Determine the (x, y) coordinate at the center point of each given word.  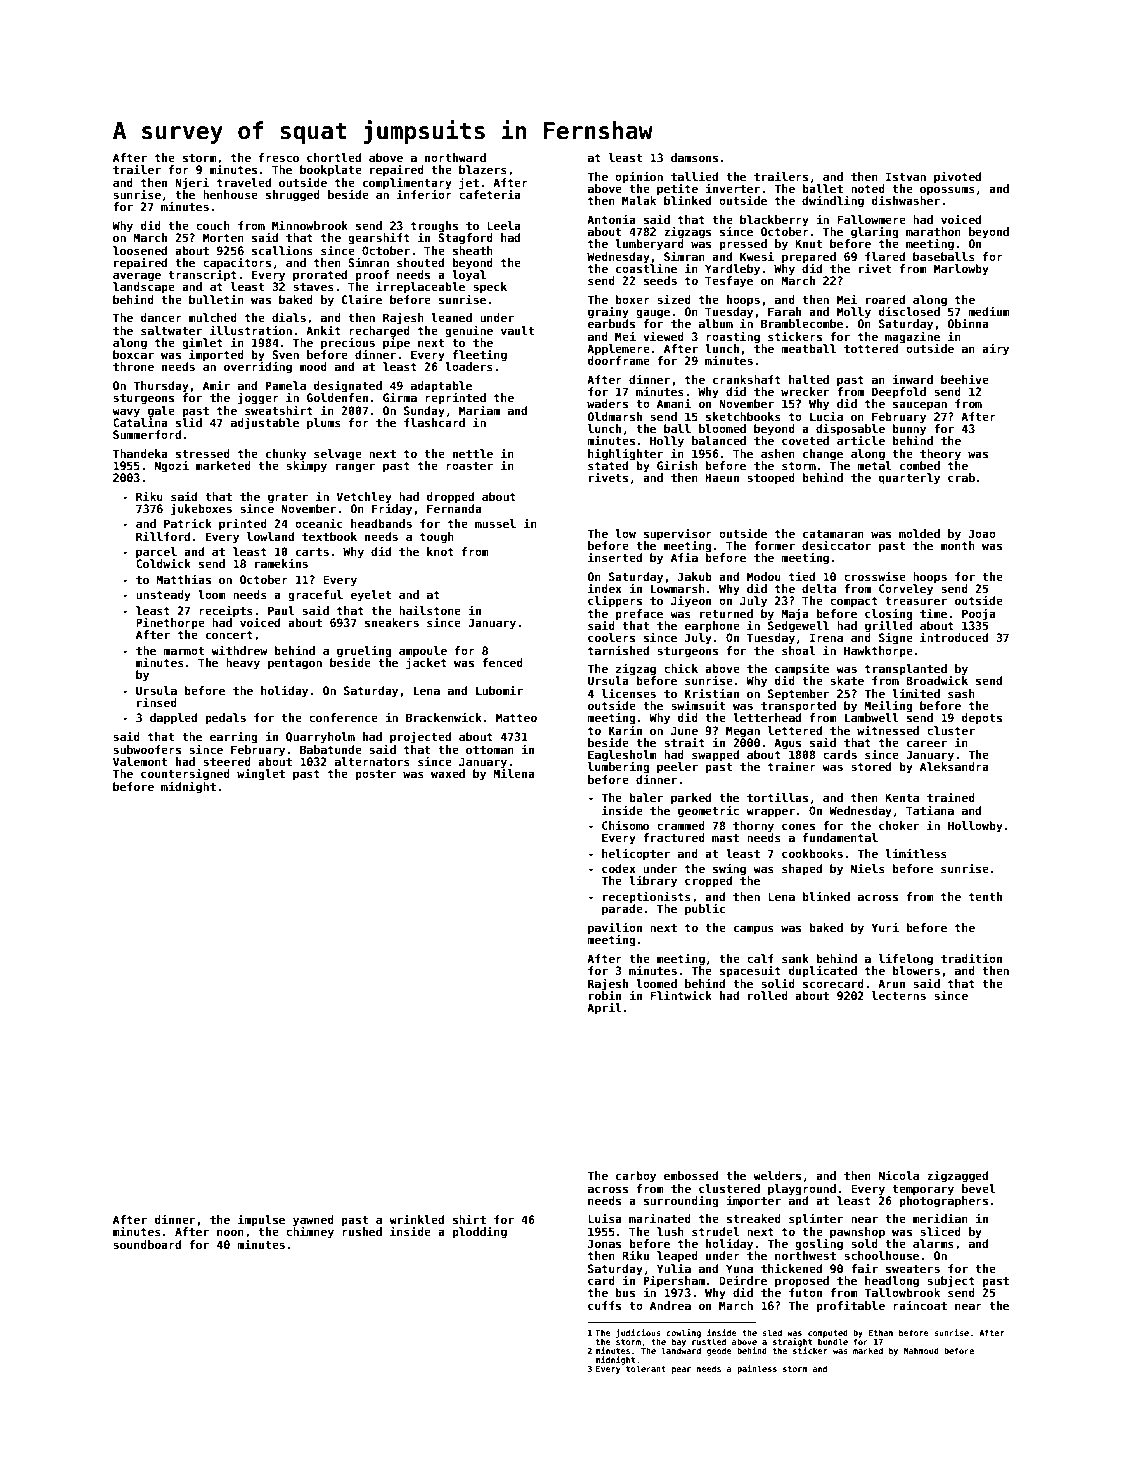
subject (951, 1281)
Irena (826, 637)
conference (343, 717)
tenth (985, 896)
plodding (479, 1232)
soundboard (147, 1244)
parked (691, 799)
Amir (216, 385)
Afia (684, 557)
